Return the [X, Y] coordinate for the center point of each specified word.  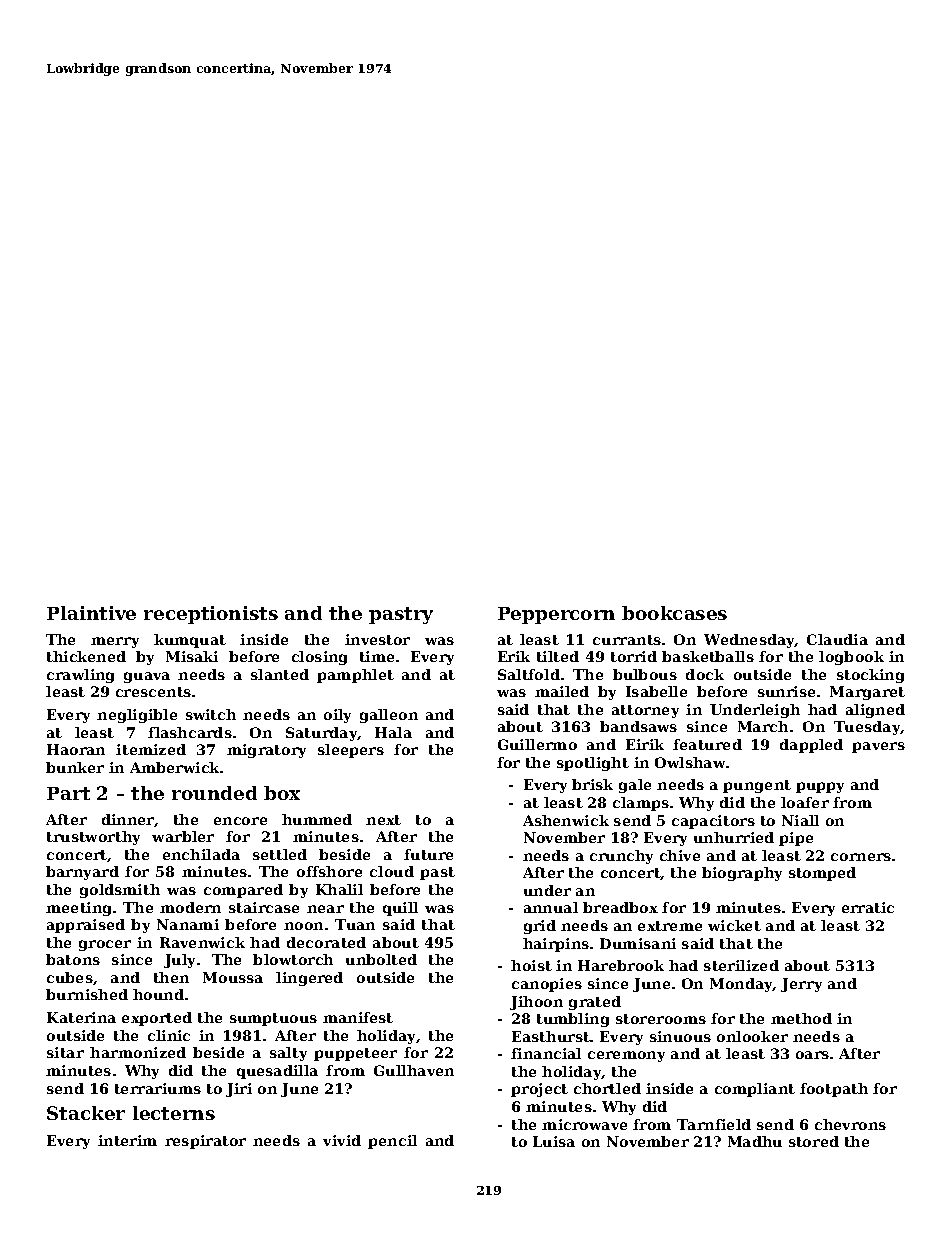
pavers [878, 747]
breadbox [620, 907]
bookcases [674, 613]
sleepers [351, 751]
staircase [264, 907]
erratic [868, 907]
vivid [342, 1140]
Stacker [86, 1113]
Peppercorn [556, 615]
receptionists [211, 615]
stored [814, 1141]
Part [68, 793]
